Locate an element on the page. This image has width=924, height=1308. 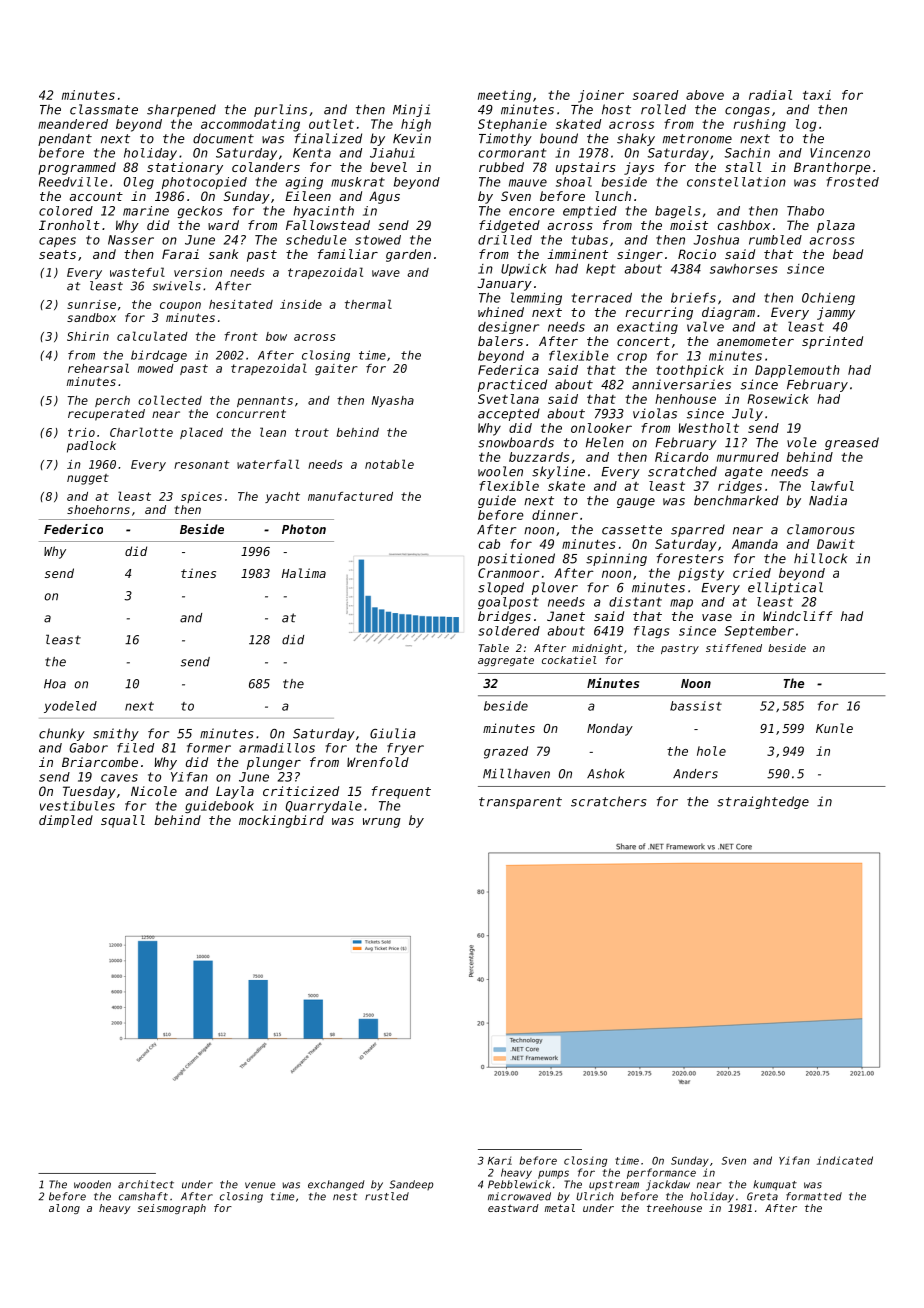
aggregate is located at coordinates (506, 661).
